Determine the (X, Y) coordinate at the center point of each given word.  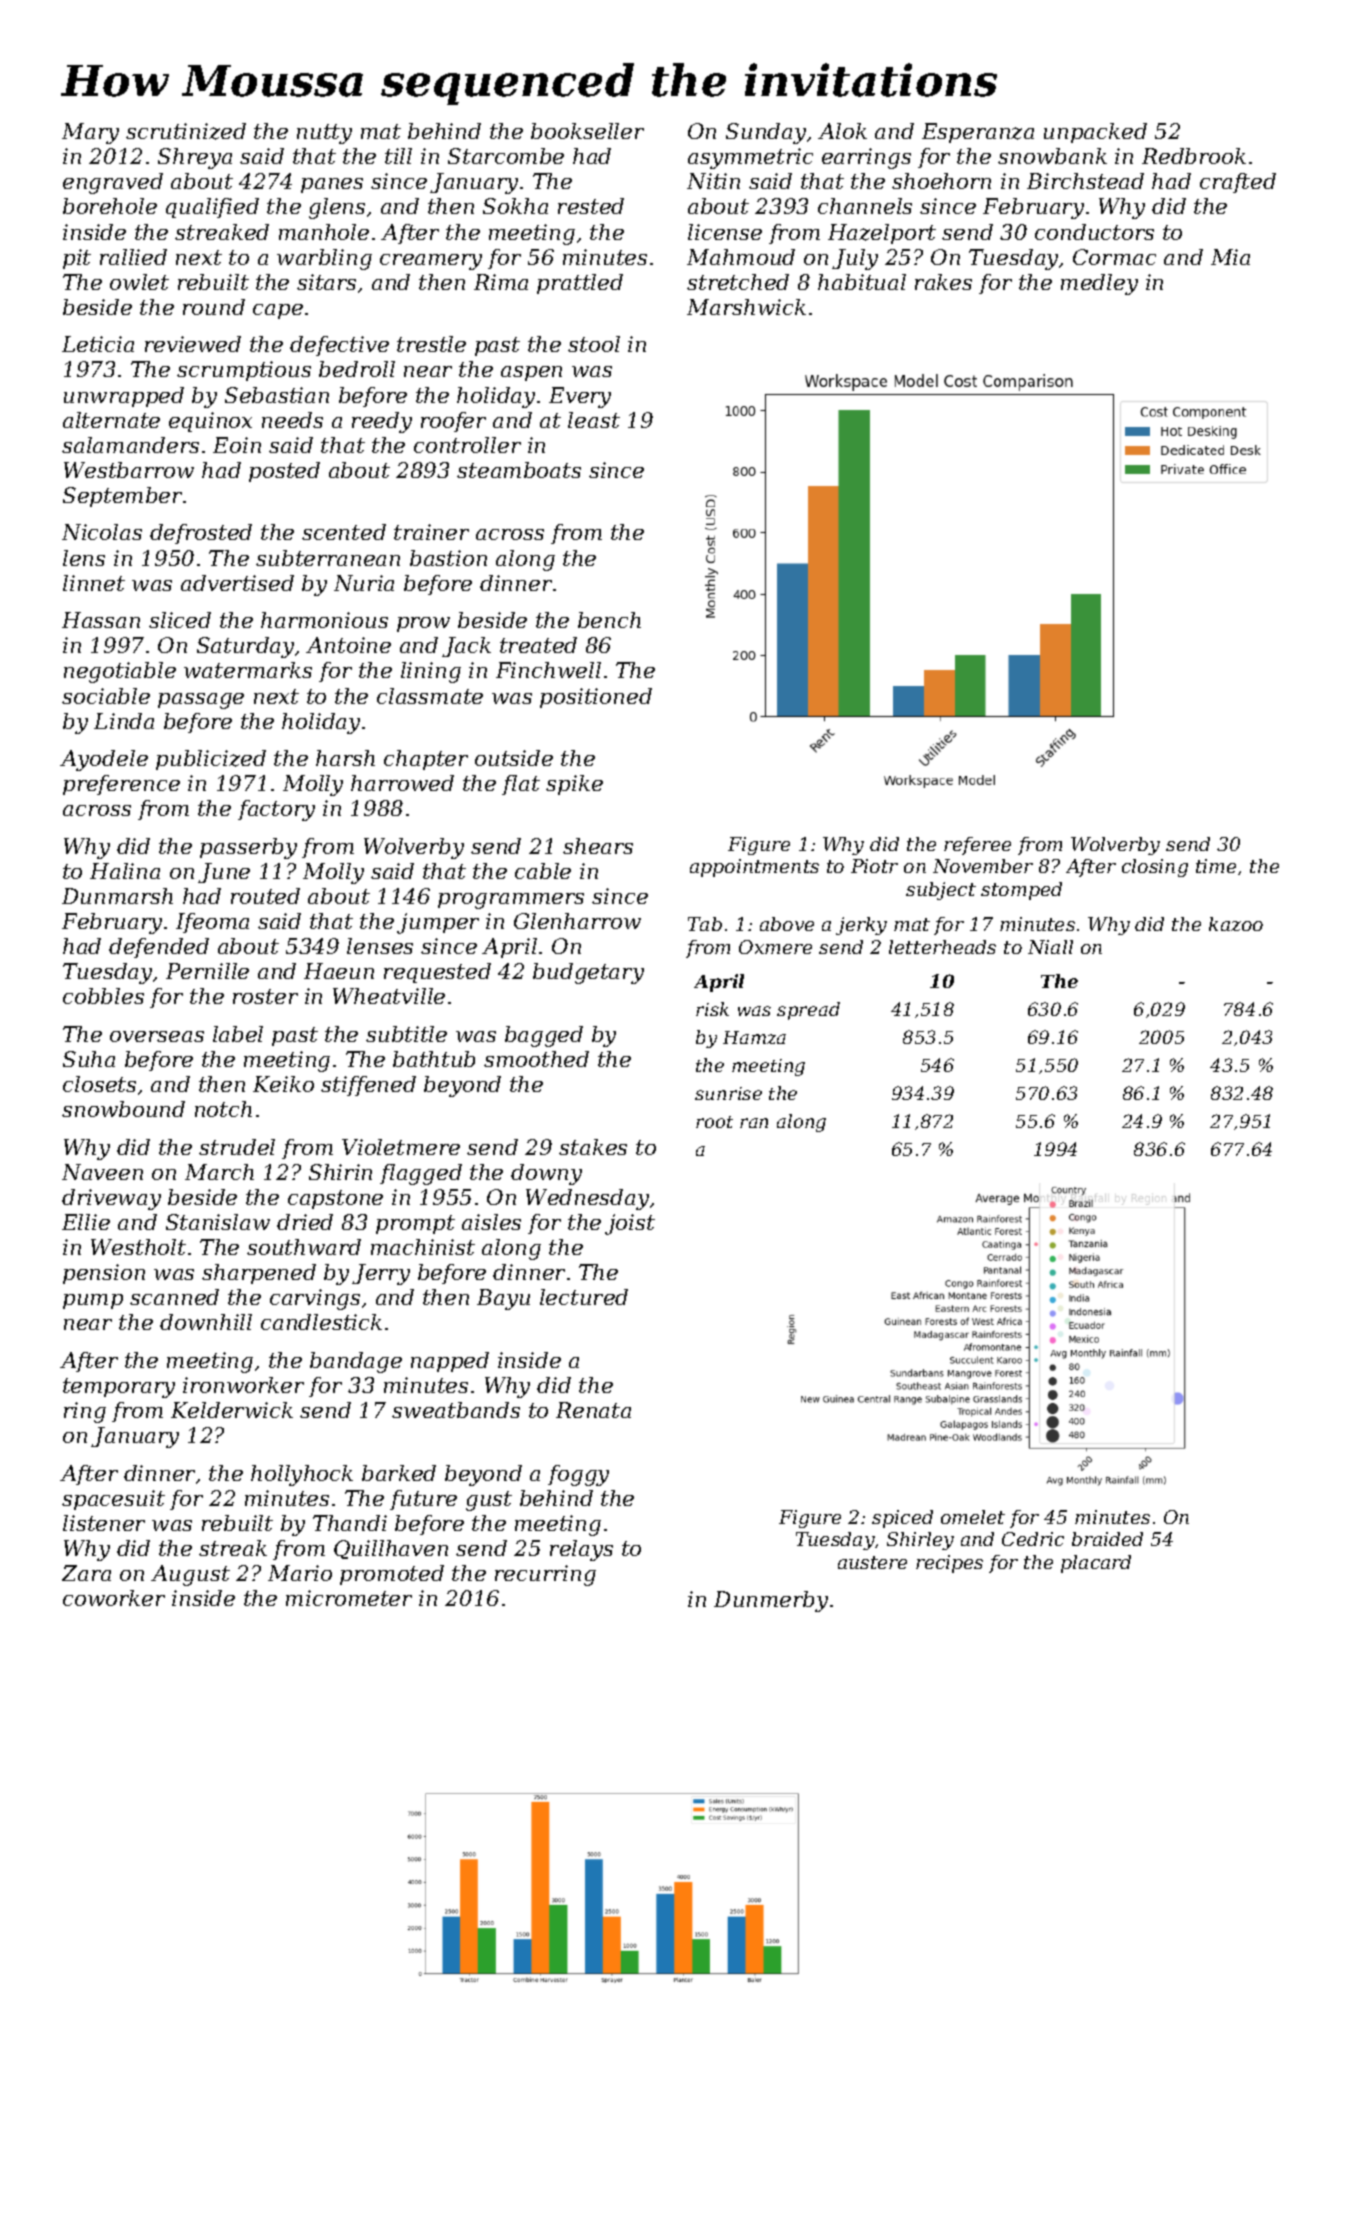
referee (977, 846)
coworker (114, 1598)
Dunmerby (771, 1601)
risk (712, 1009)
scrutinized (186, 131)
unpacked (1095, 133)
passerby (248, 848)
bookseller (587, 131)
